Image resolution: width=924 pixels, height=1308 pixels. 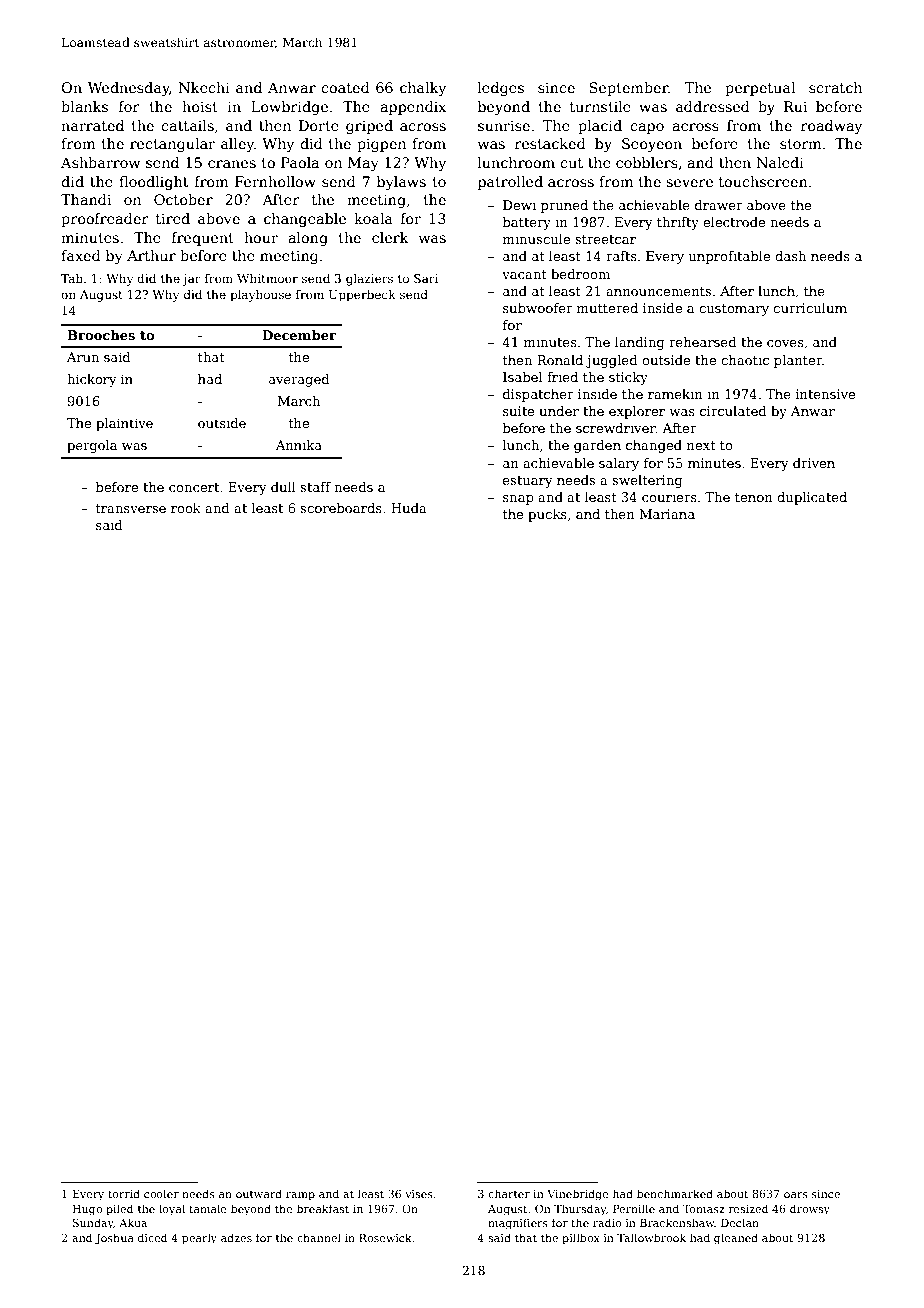 What do you see at coordinates (426, 278) in the image?
I see `Sari` at bounding box center [426, 278].
